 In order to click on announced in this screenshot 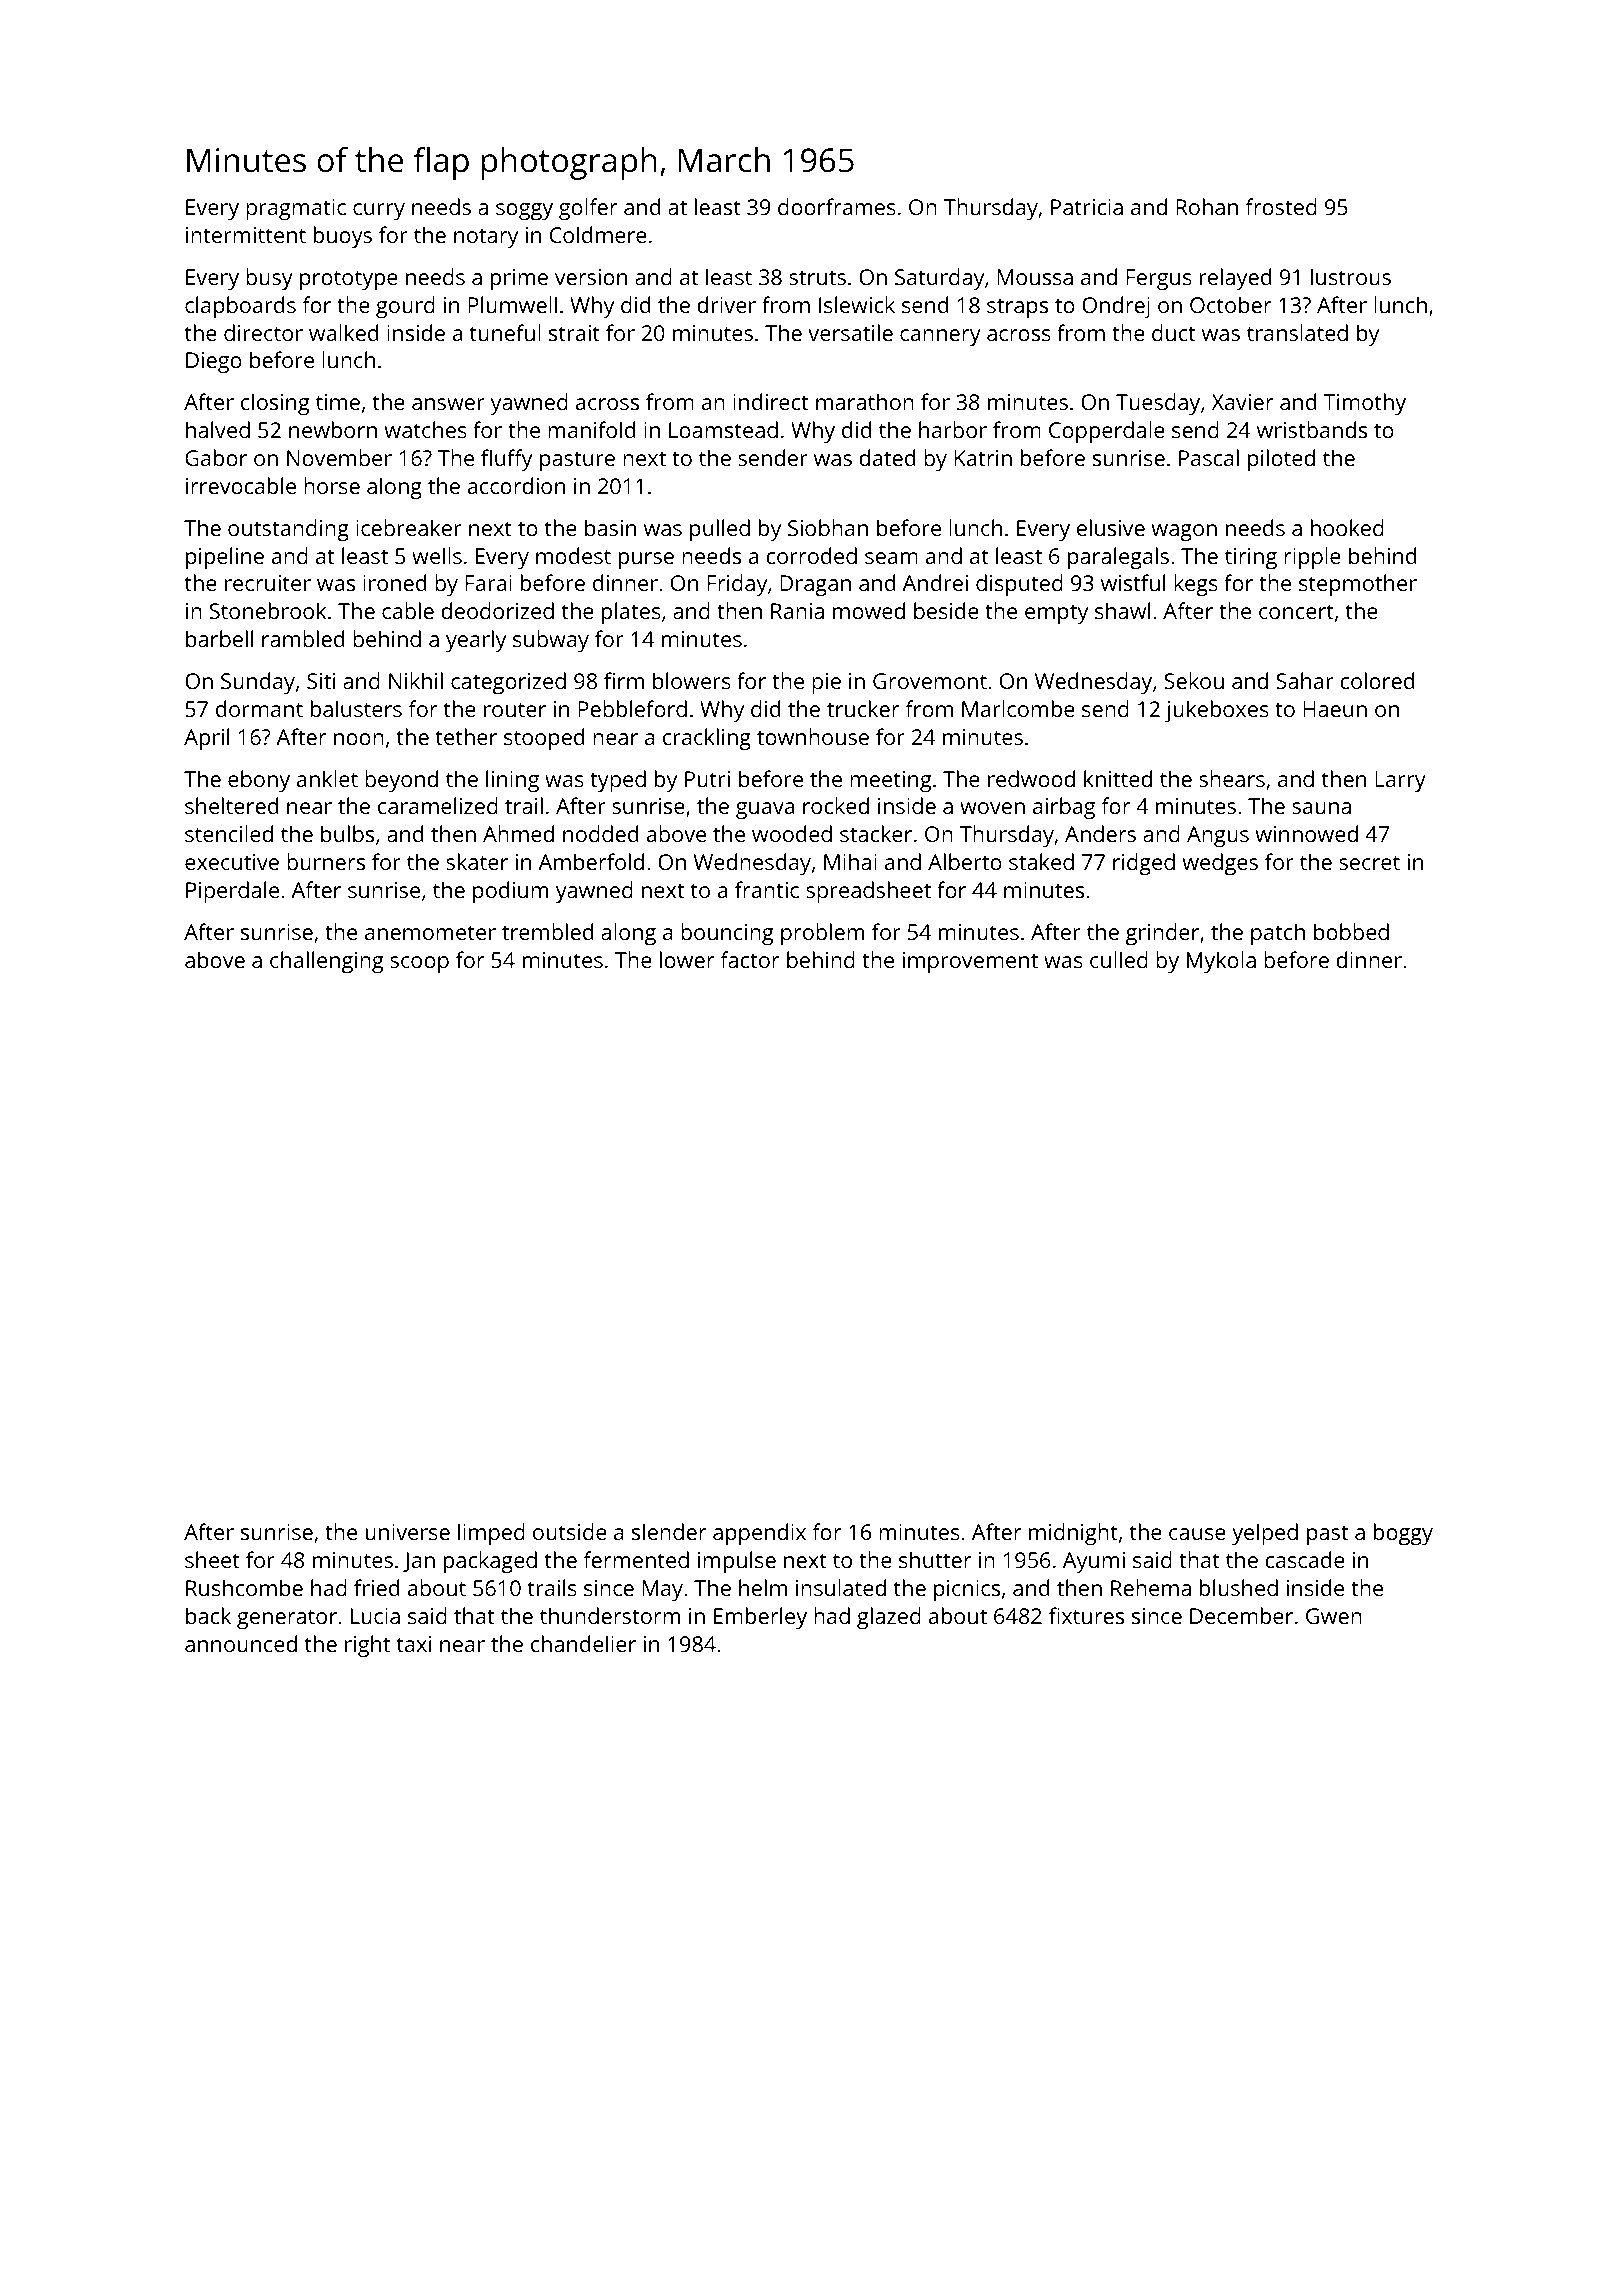, I will do `click(241, 1643)`.
